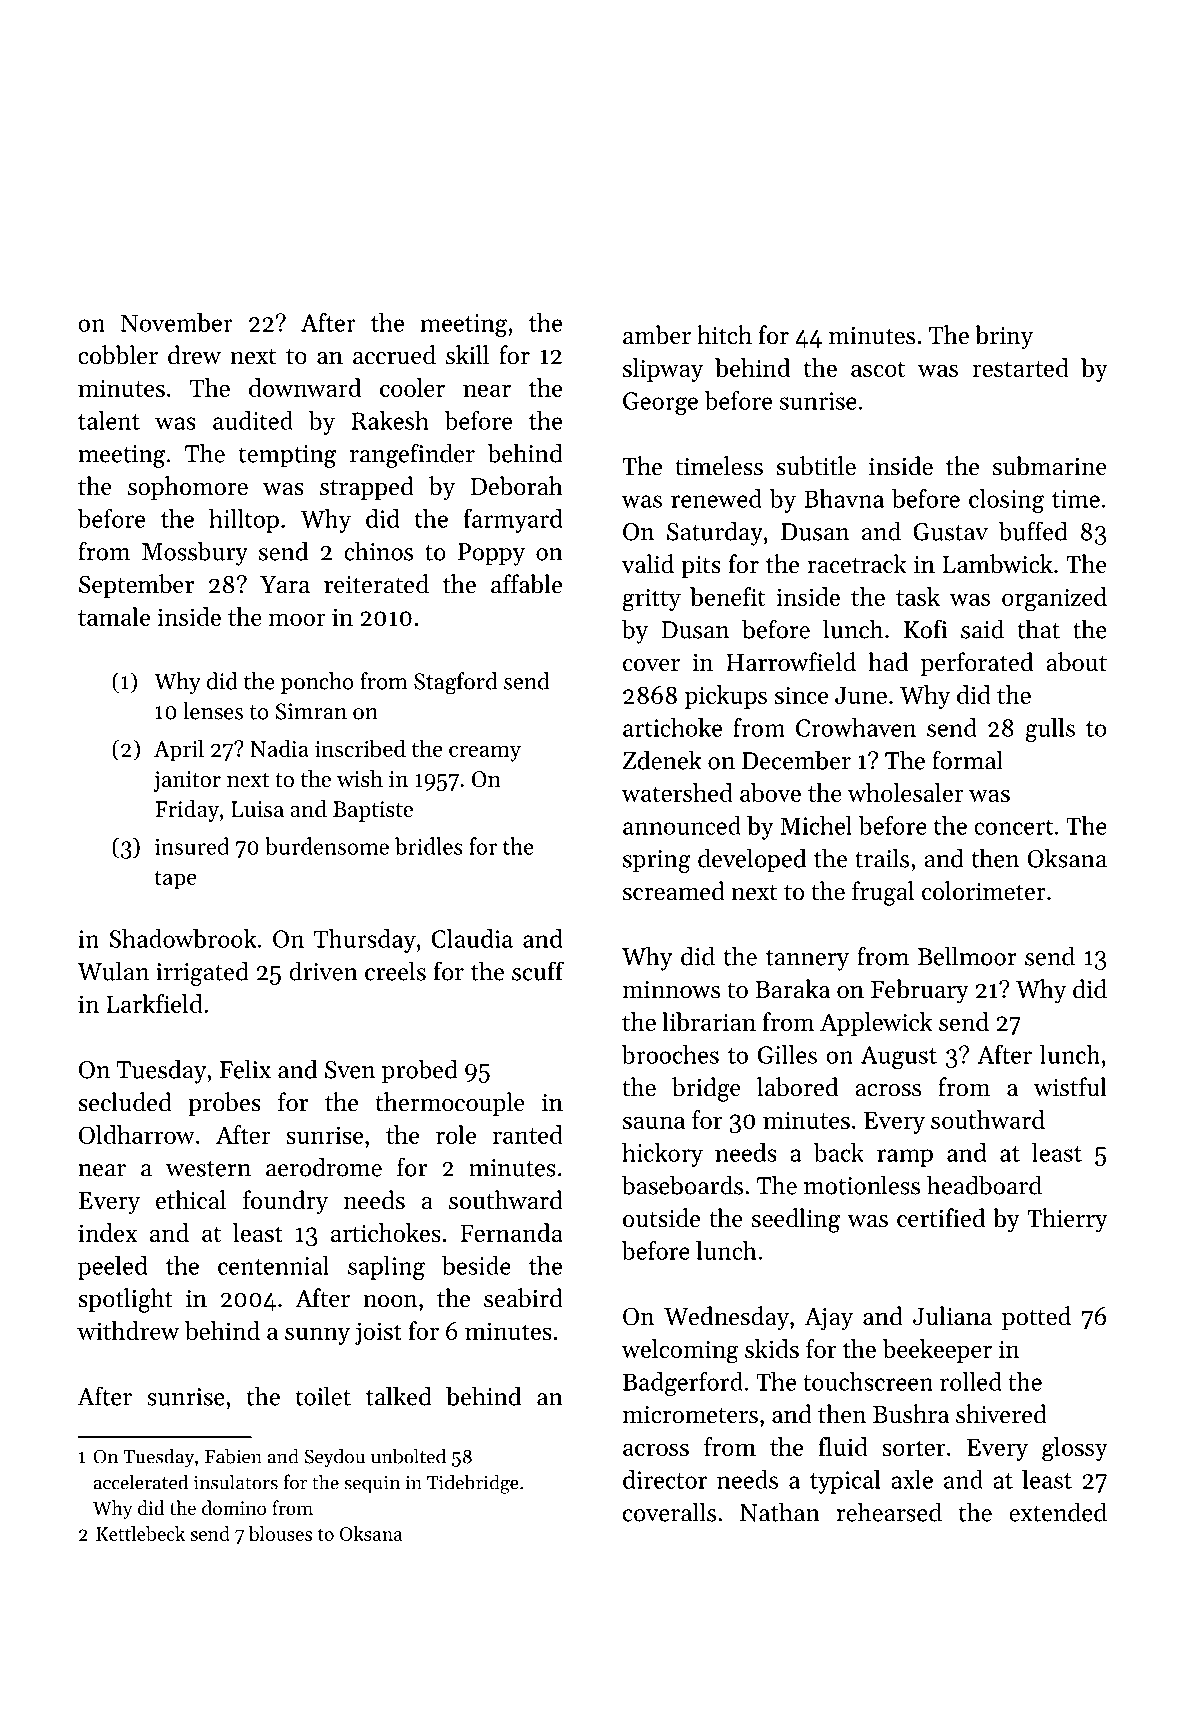  I want to click on Kettlebeck, so click(140, 1533).
